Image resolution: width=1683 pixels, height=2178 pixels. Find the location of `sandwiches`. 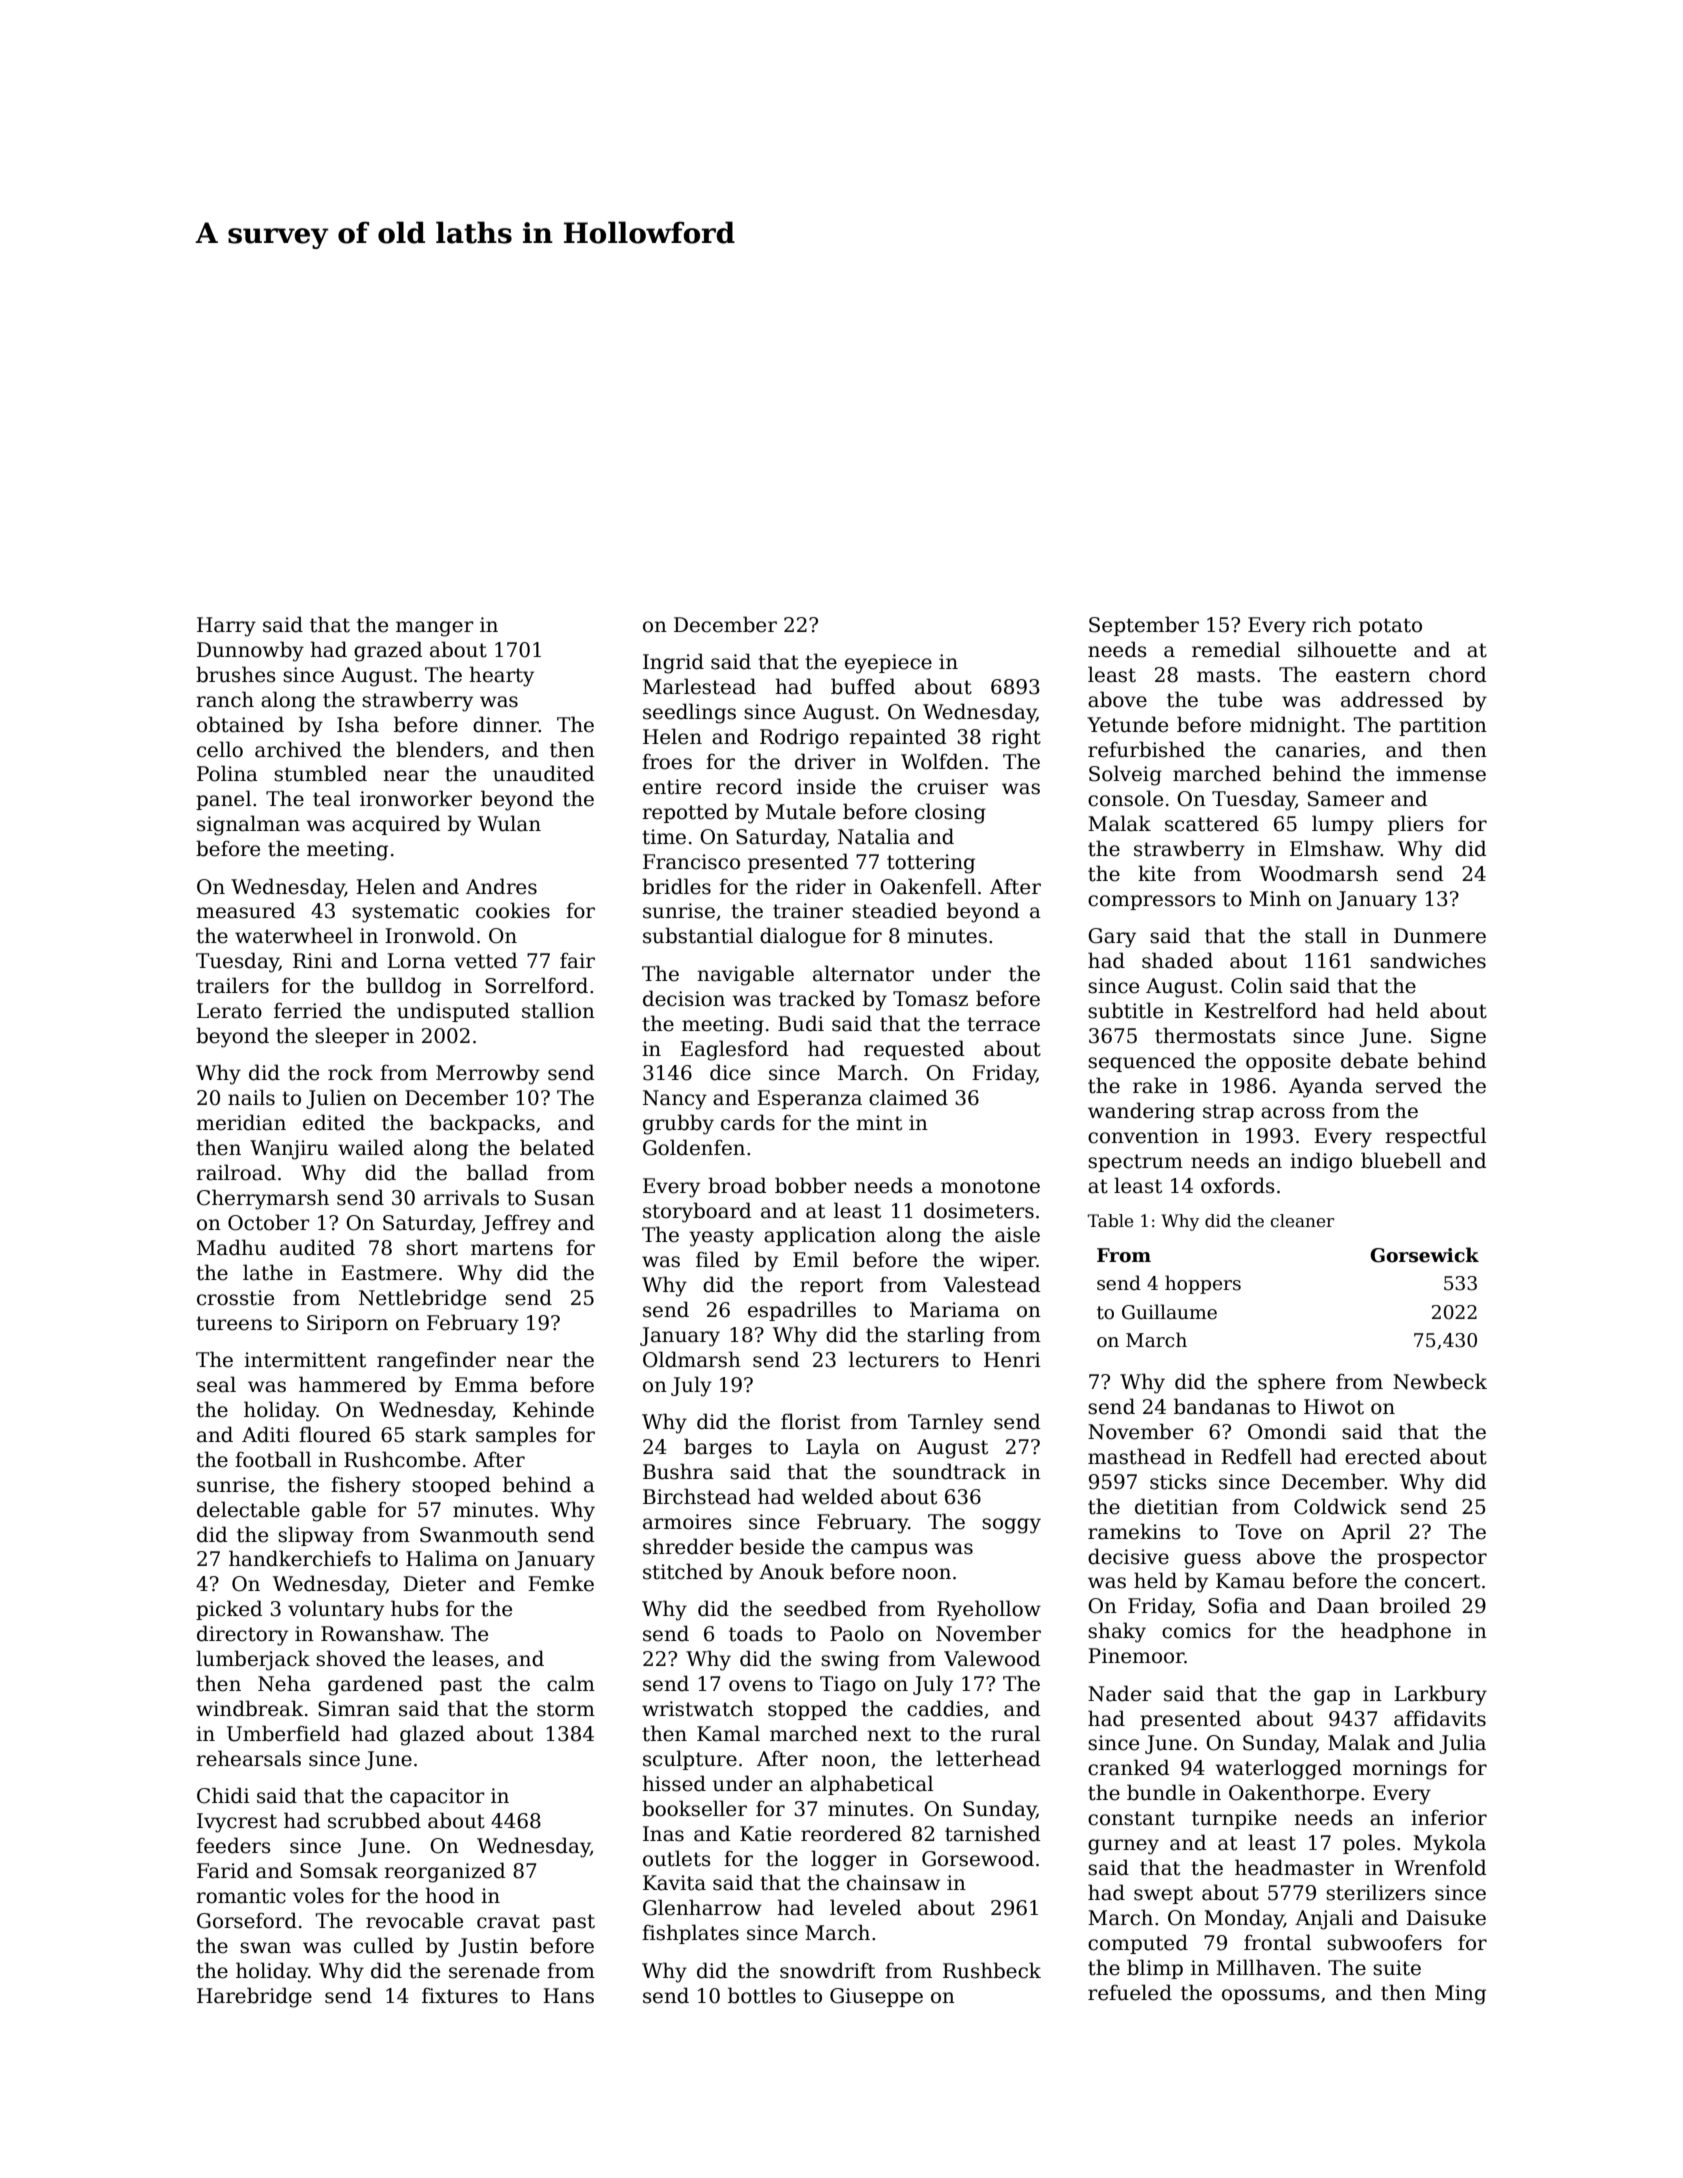

sandwiches is located at coordinates (1428, 960).
